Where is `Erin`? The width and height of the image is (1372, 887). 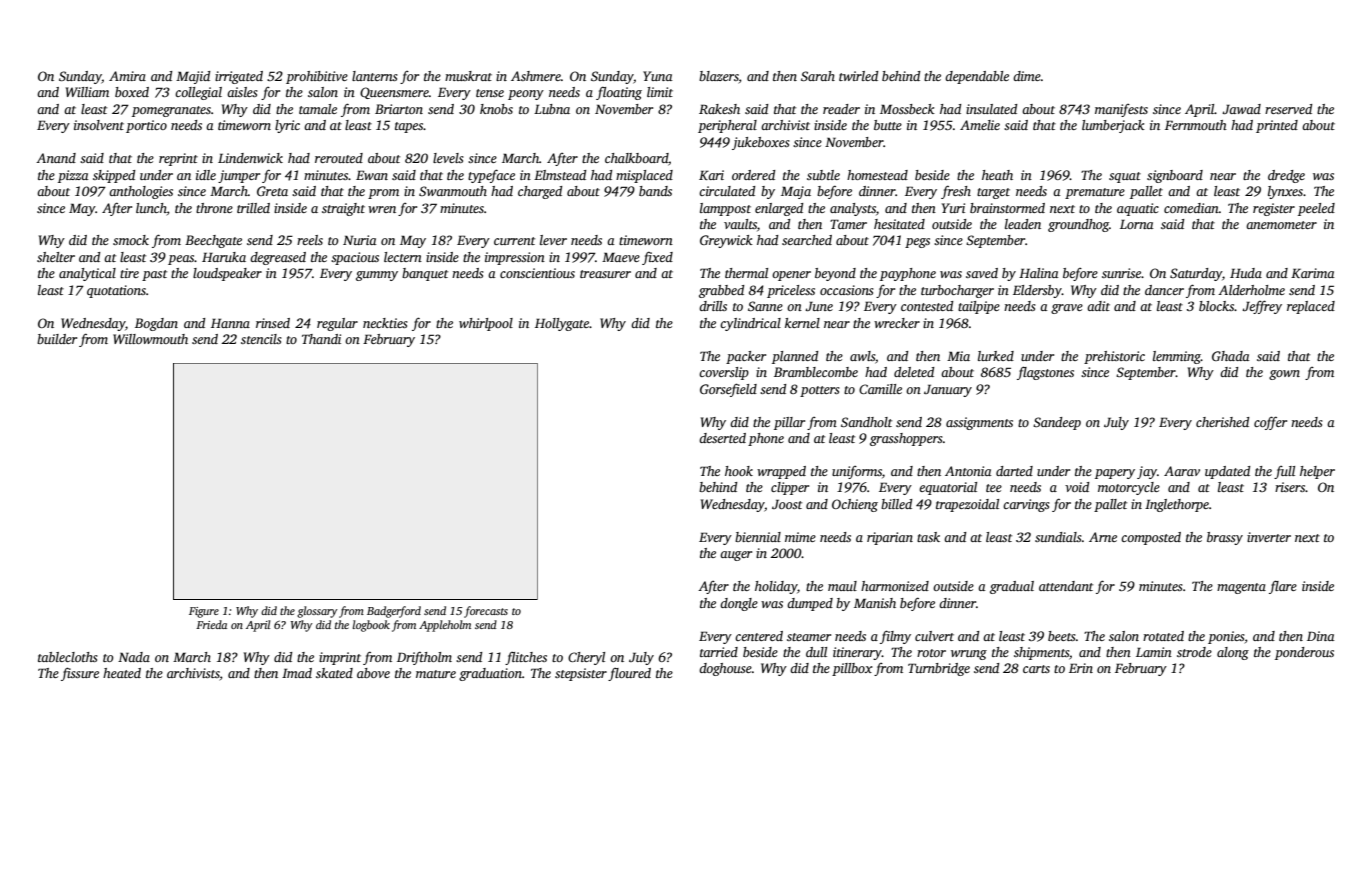
Erin is located at coordinates (1081, 668).
